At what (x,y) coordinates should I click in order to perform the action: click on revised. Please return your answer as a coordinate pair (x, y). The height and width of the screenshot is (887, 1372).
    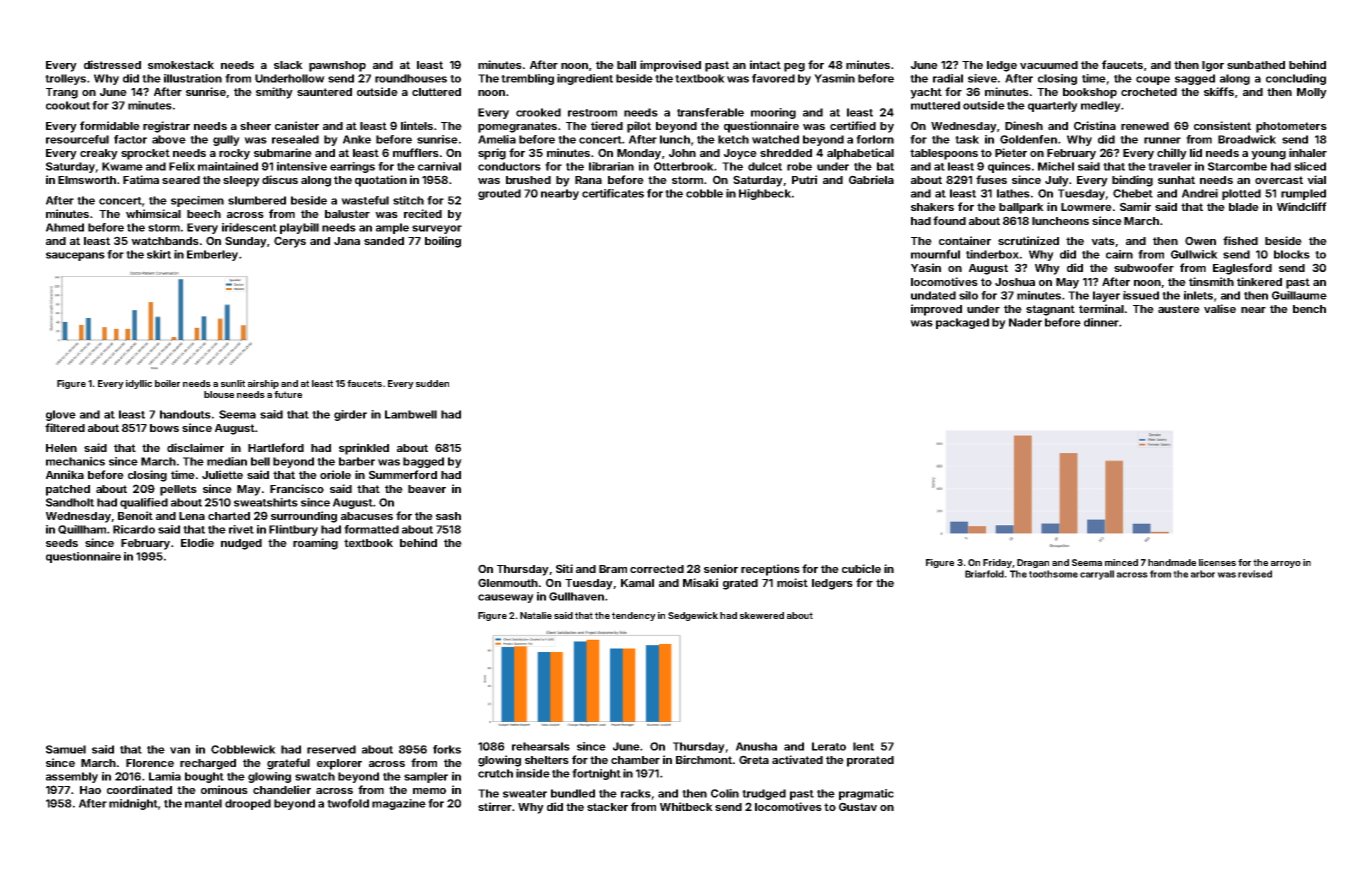
    Looking at the image, I should click on (1255, 574).
